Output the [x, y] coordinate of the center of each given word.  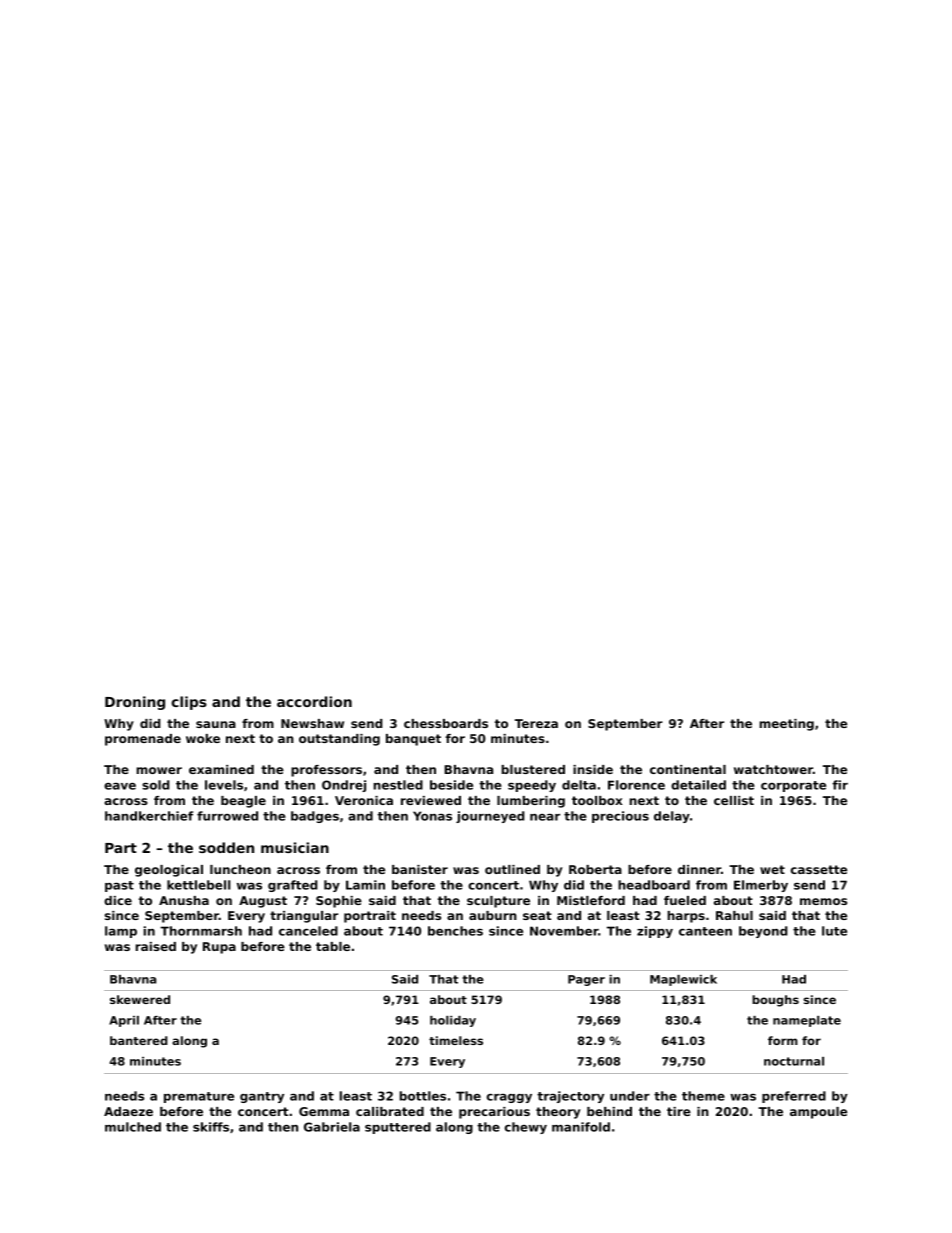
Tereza [536, 723]
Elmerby [761, 886]
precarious [494, 1113]
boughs [775, 1001]
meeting [787, 725]
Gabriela [332, 1127]
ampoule [818, 1113]
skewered [140, 999]
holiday [453, 1021]
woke [203, 738]
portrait [370, 917]
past [119, 886]
